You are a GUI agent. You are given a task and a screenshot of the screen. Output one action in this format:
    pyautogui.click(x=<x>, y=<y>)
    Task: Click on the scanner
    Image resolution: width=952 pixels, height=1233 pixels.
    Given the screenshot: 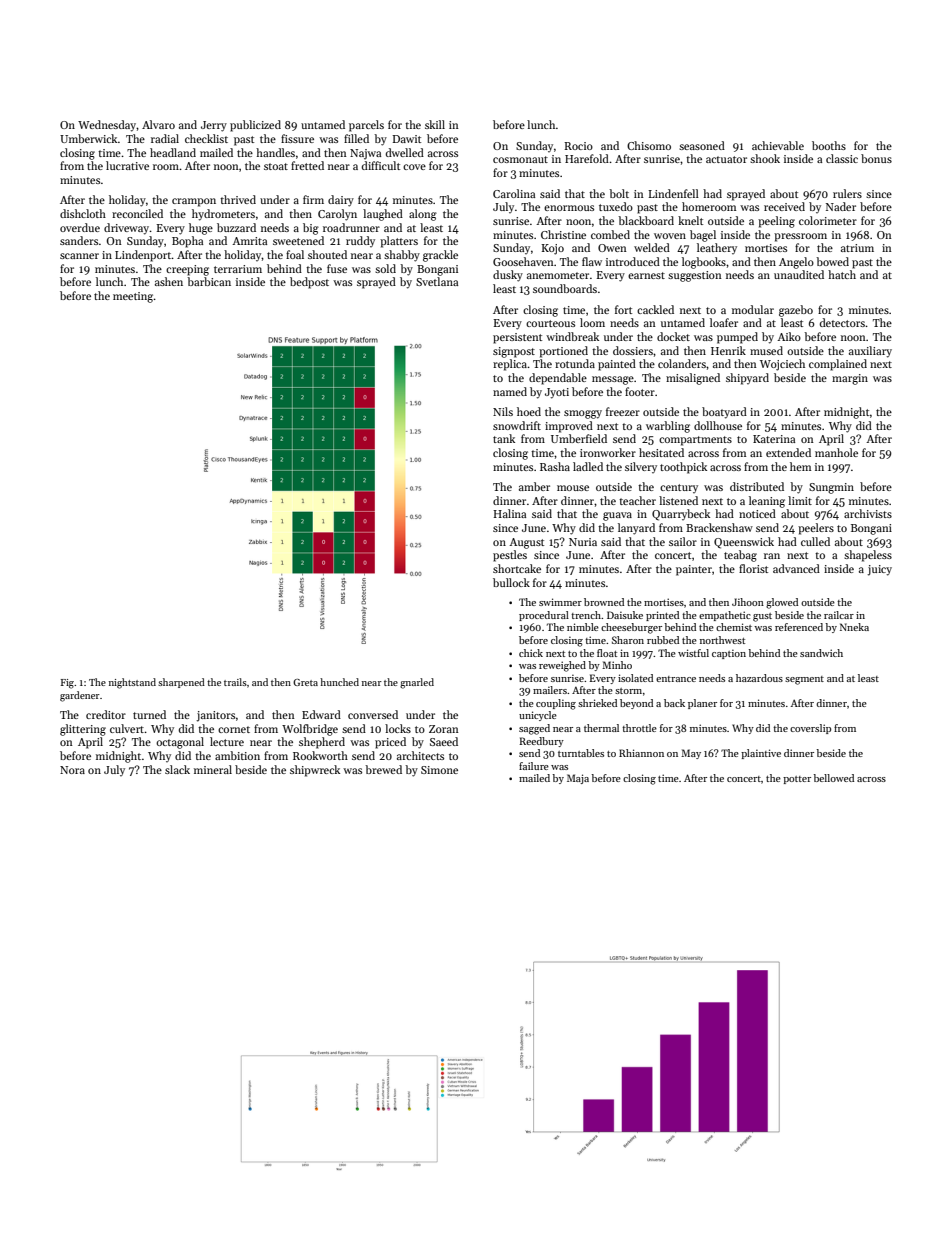 What is the action you would take?
    pyautogui.click(x=79, y=256)
